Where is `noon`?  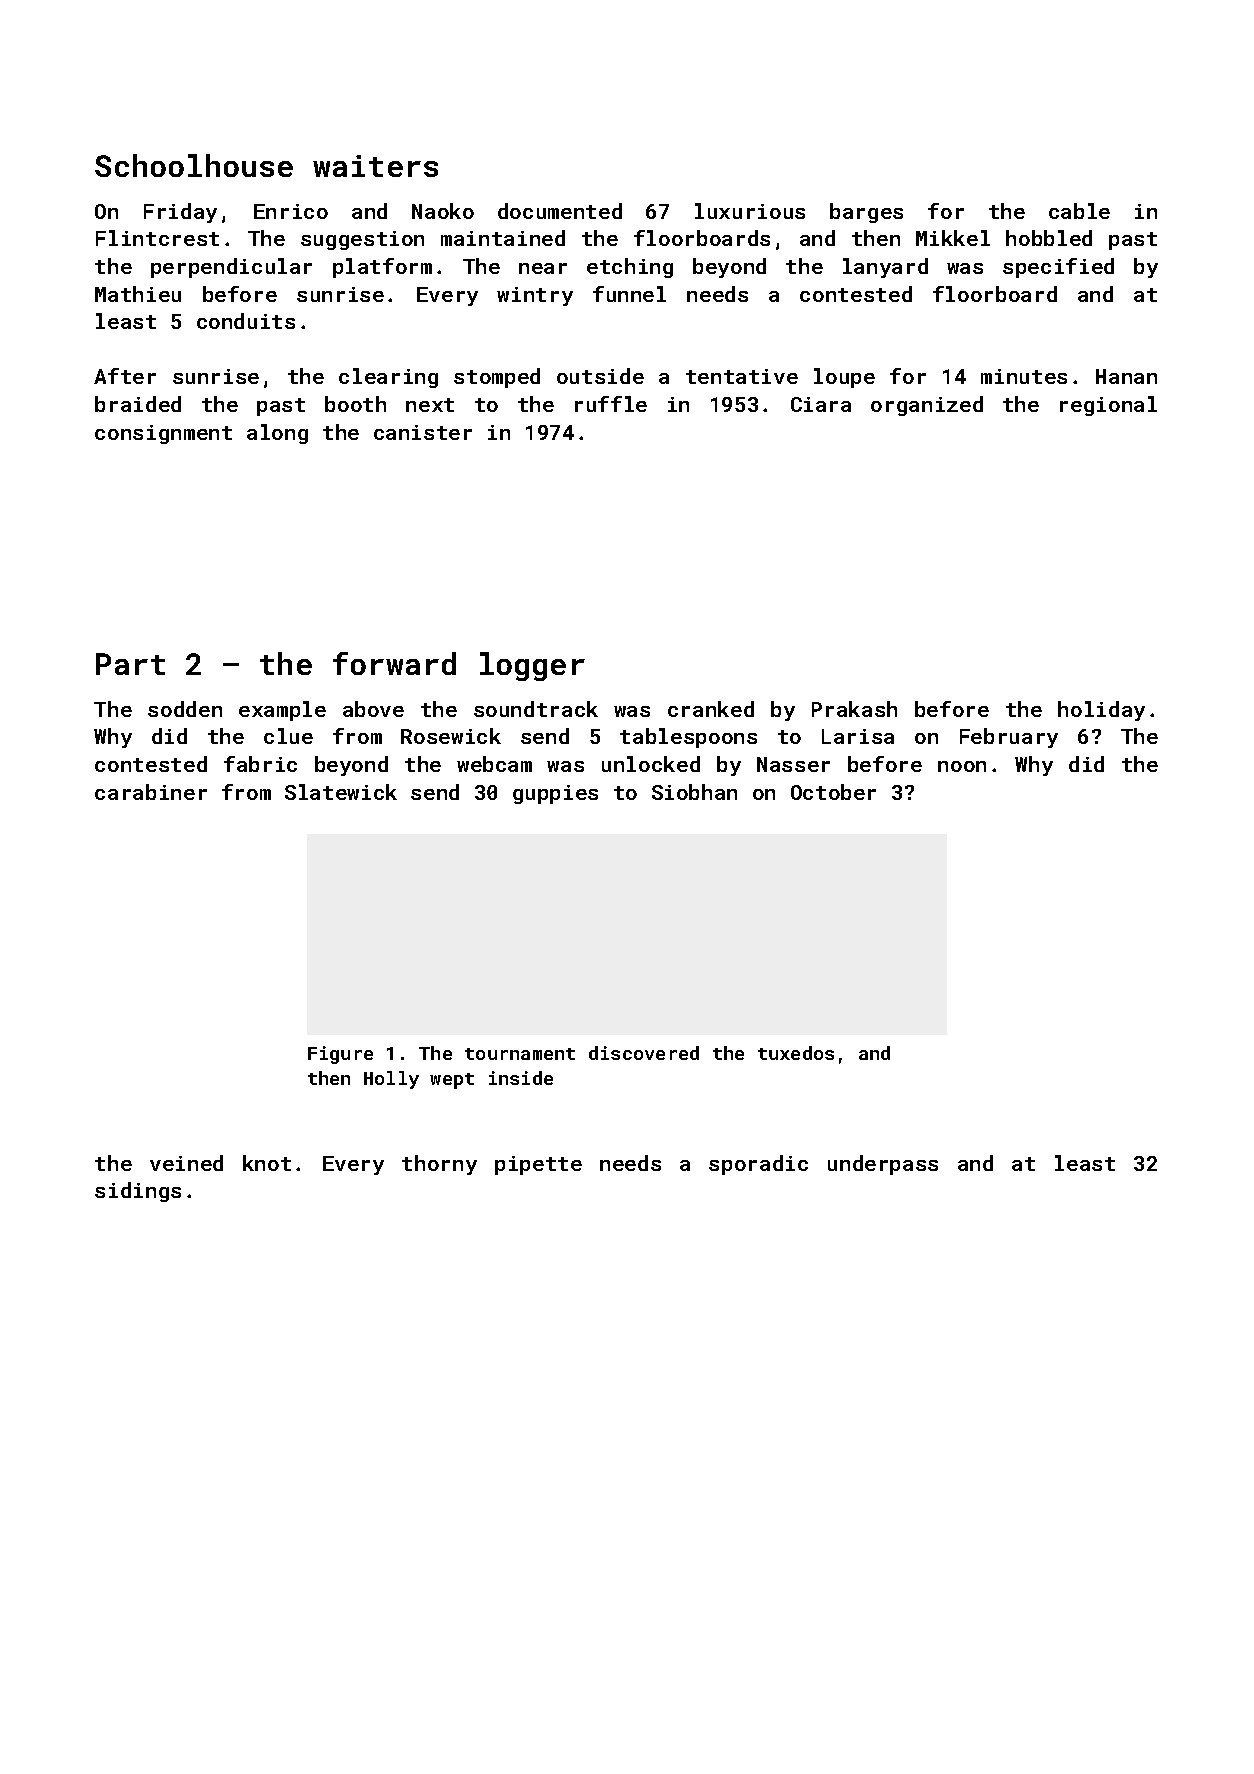 noon is located at coordinates (962, 766).
